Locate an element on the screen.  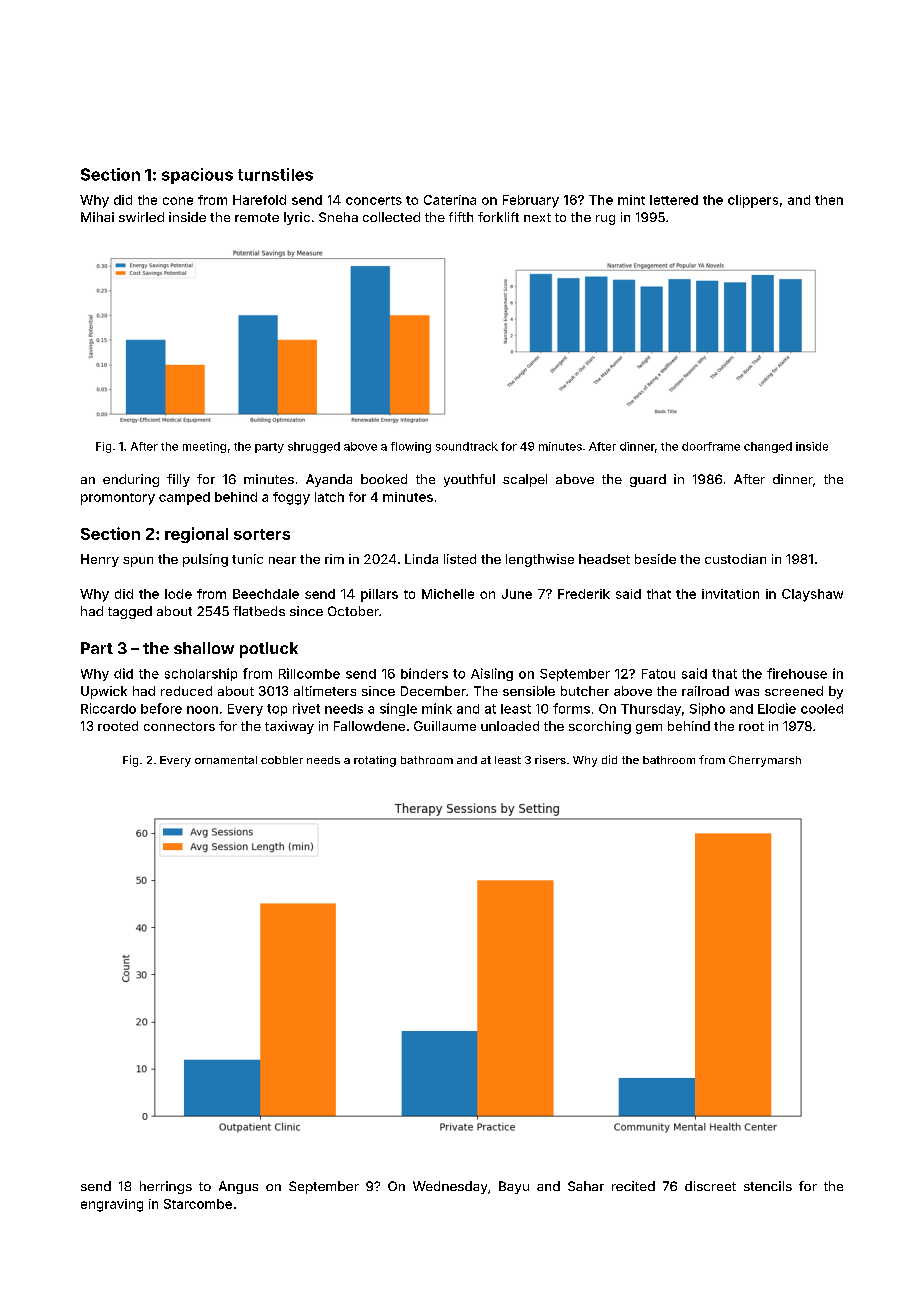
changed is located at coordinates (768, 447).
